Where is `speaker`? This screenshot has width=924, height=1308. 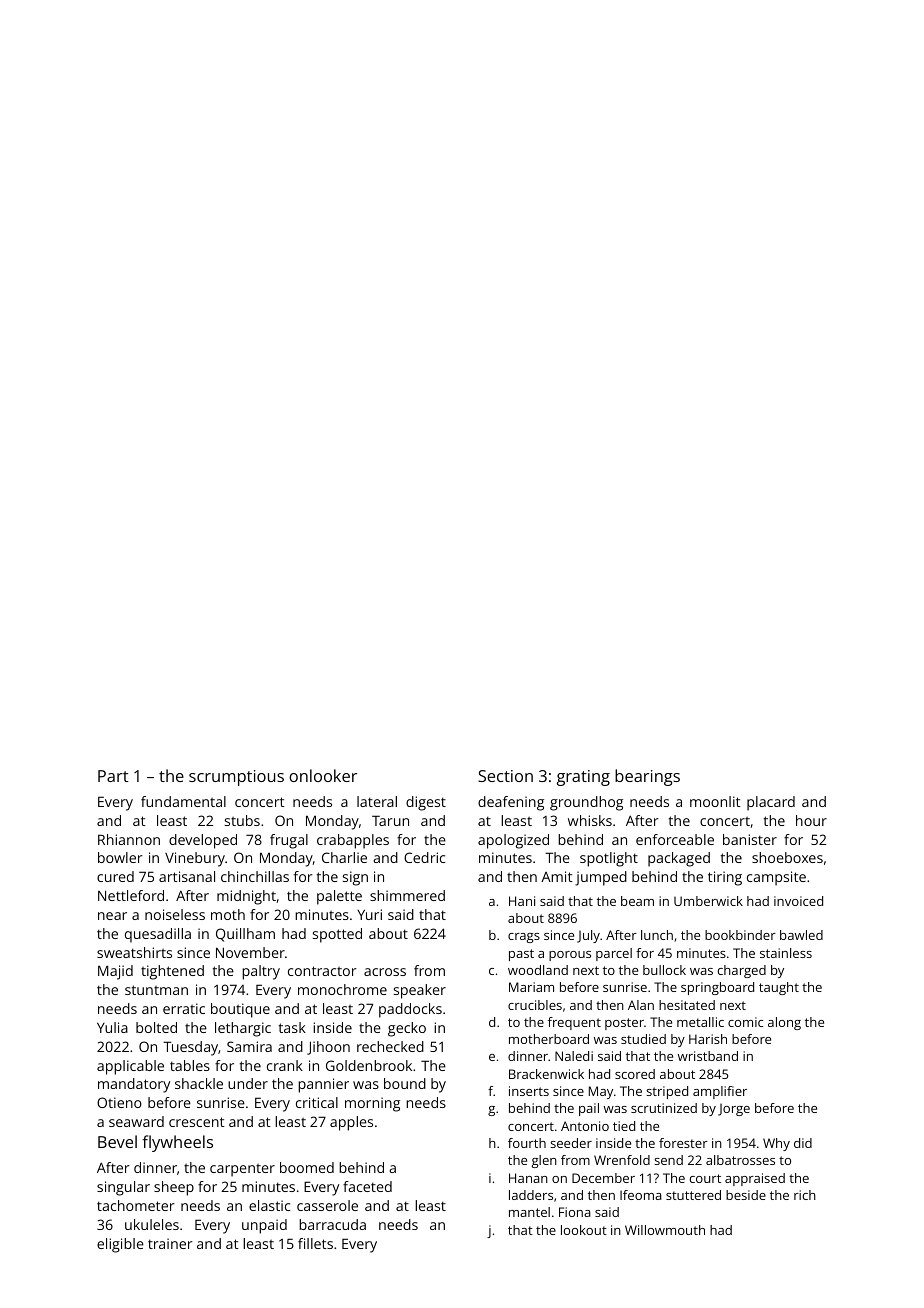
speaker is located at coordinates (420, 991).
